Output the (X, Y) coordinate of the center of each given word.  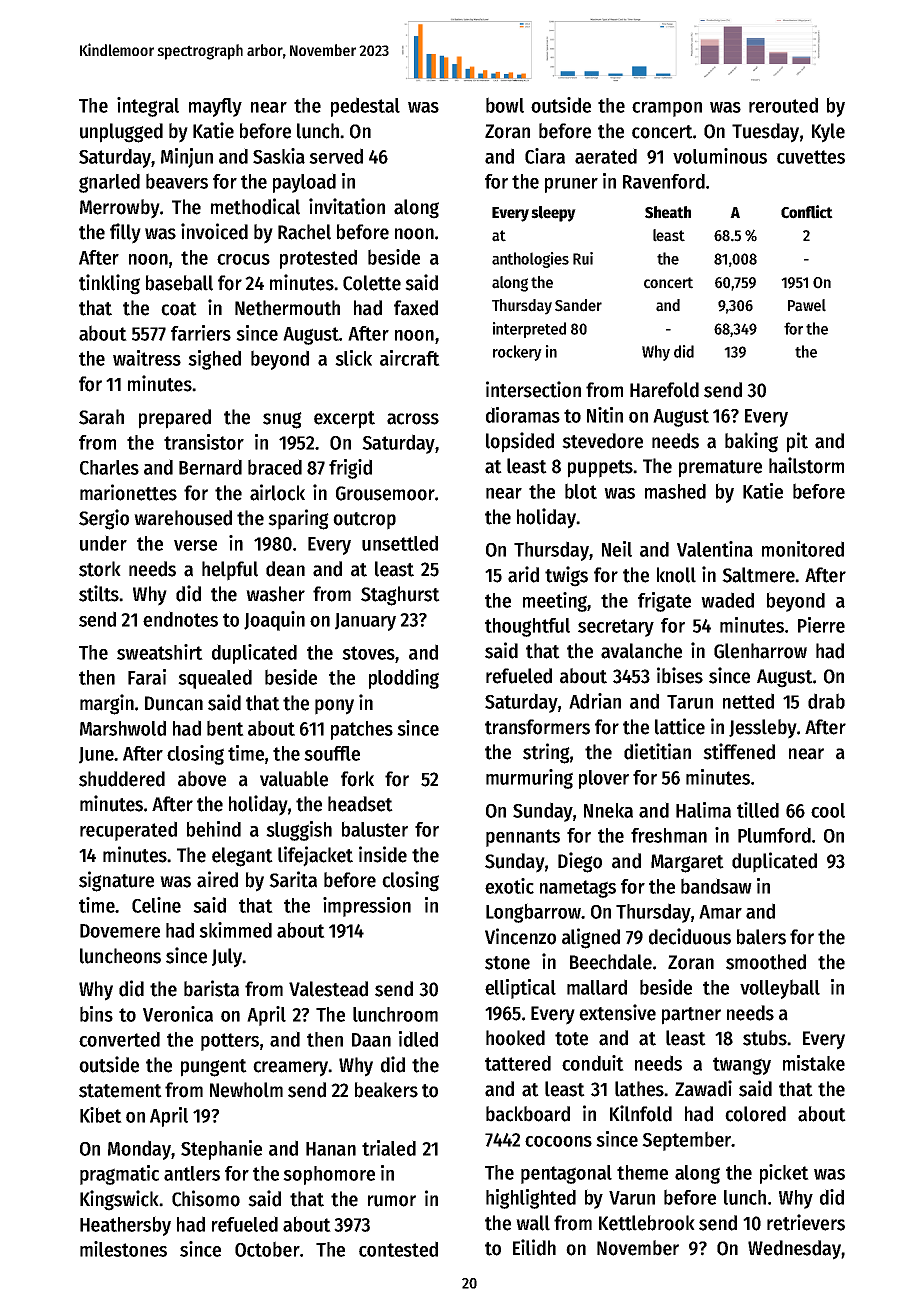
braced (275, 467)
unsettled (400, 543)
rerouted (783, 105)
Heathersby (125, 1226)
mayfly (215, 107)
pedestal (365, 107)
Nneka (608, 810)
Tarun (690, 702)
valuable (294, 779)
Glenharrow (760, 651)
